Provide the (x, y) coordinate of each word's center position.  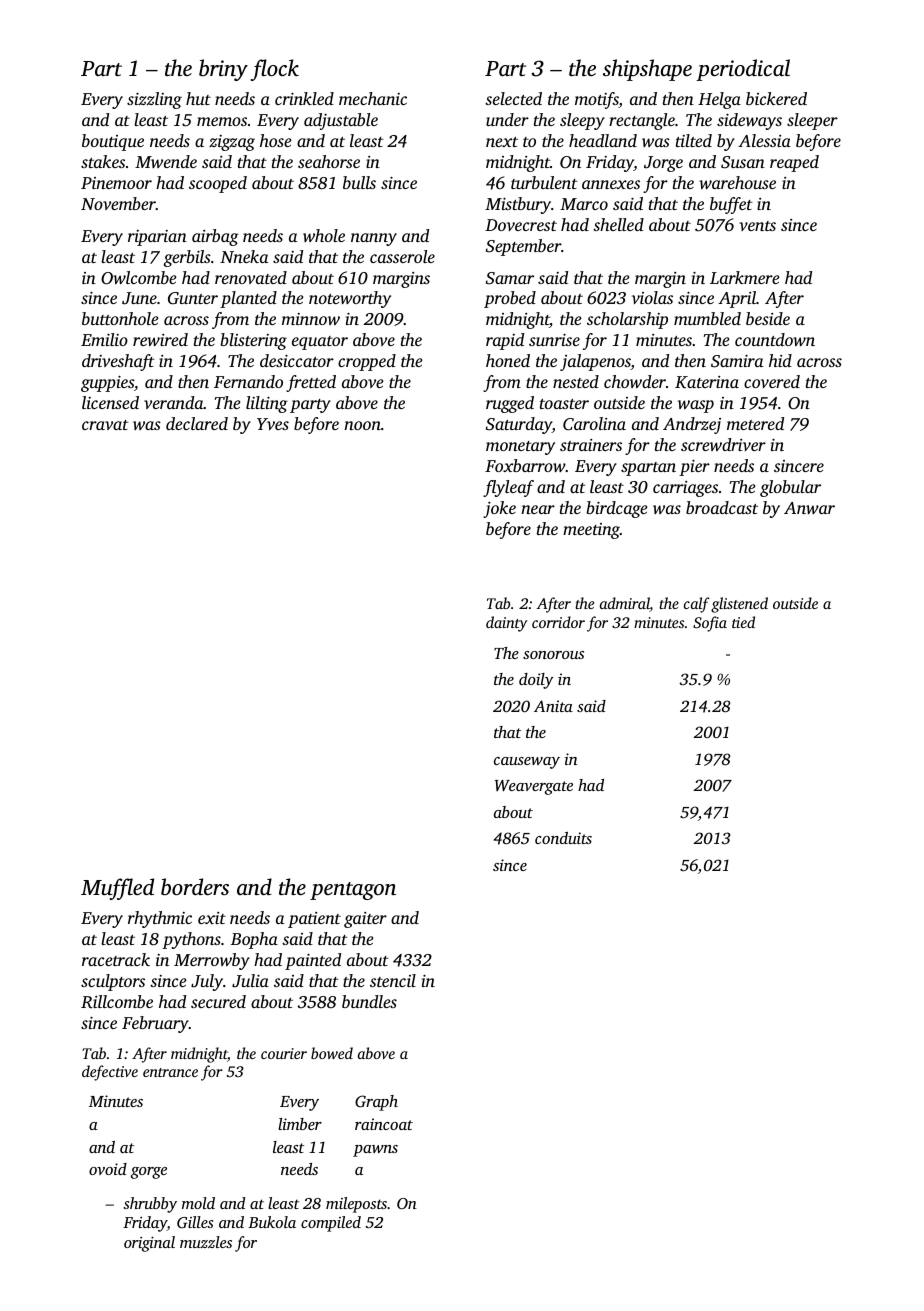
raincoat (384, 1124)
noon (362, 425)
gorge (149, 1173)
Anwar (809, 508)
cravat (105, 425)
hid (780, 360)
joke (499, 509)
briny (223, 70)
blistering (253, 341)
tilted (694, 140)
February (155, 1024)
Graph (376, 1103)
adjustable (341, 121)
